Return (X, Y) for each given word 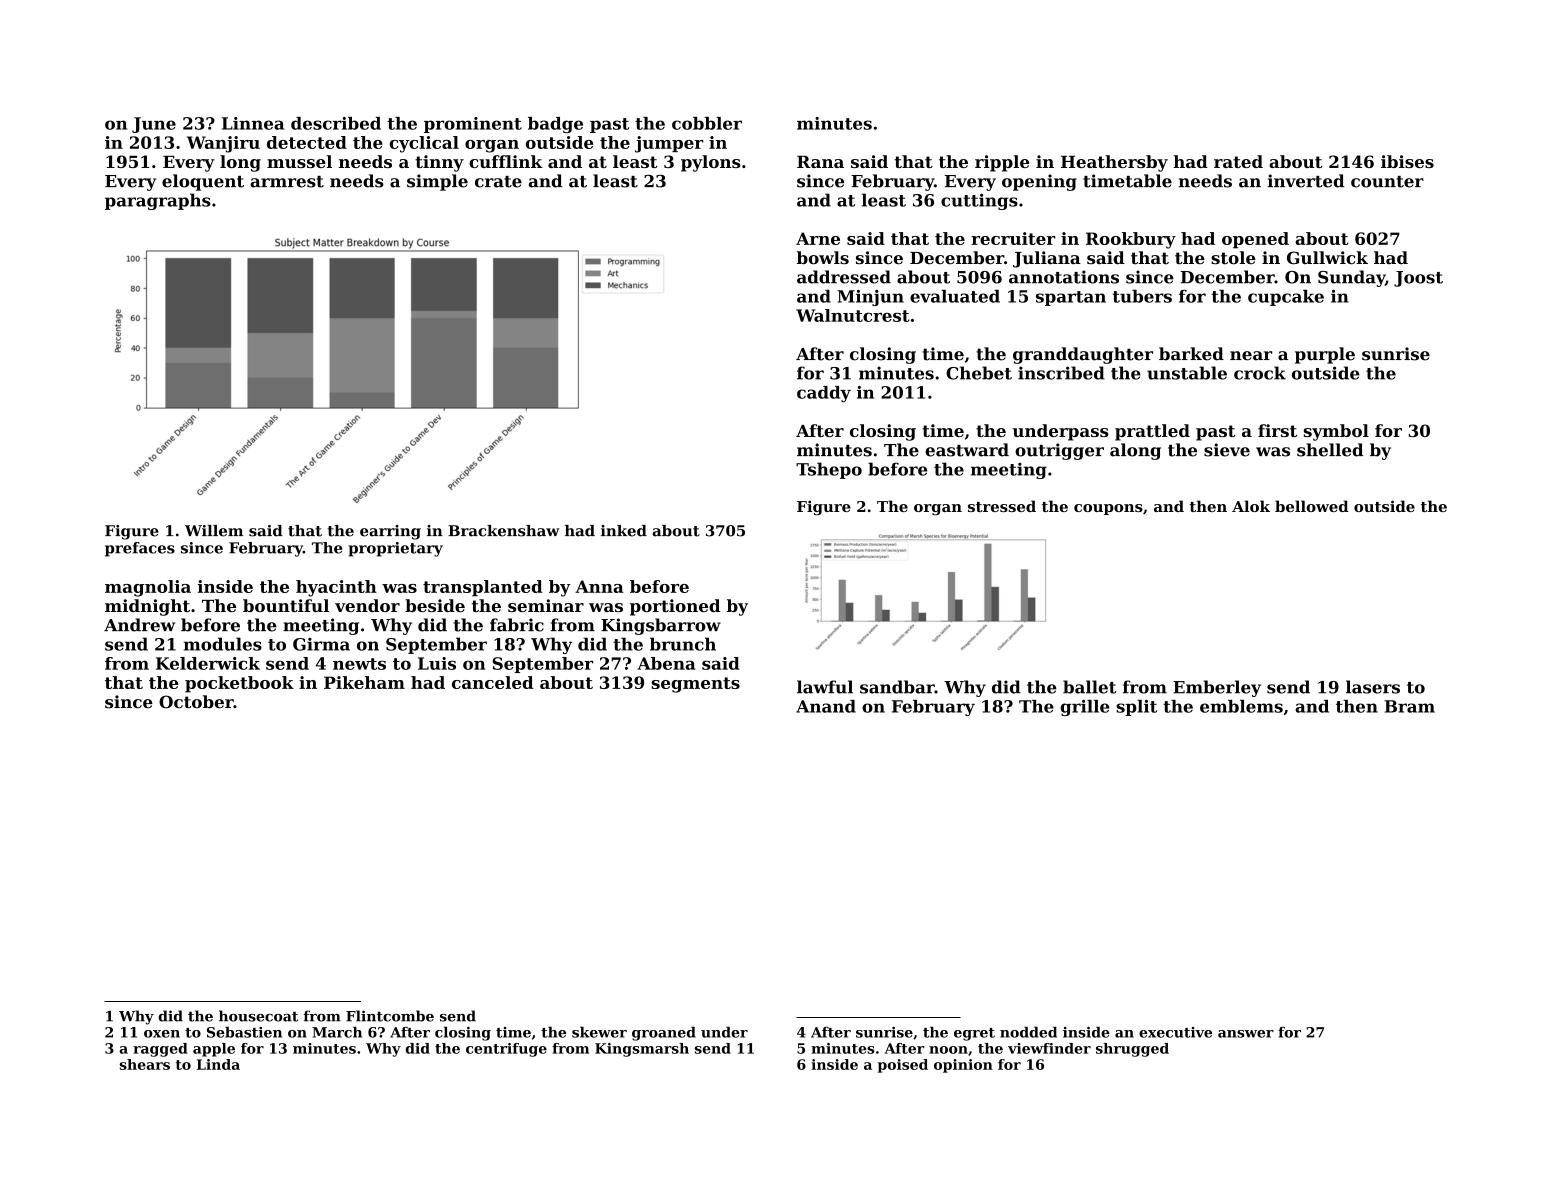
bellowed (1312, 506)
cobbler (707, 123)
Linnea (253, 123)
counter (1387, 182)
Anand (826, 706)
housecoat (258, 1016)
